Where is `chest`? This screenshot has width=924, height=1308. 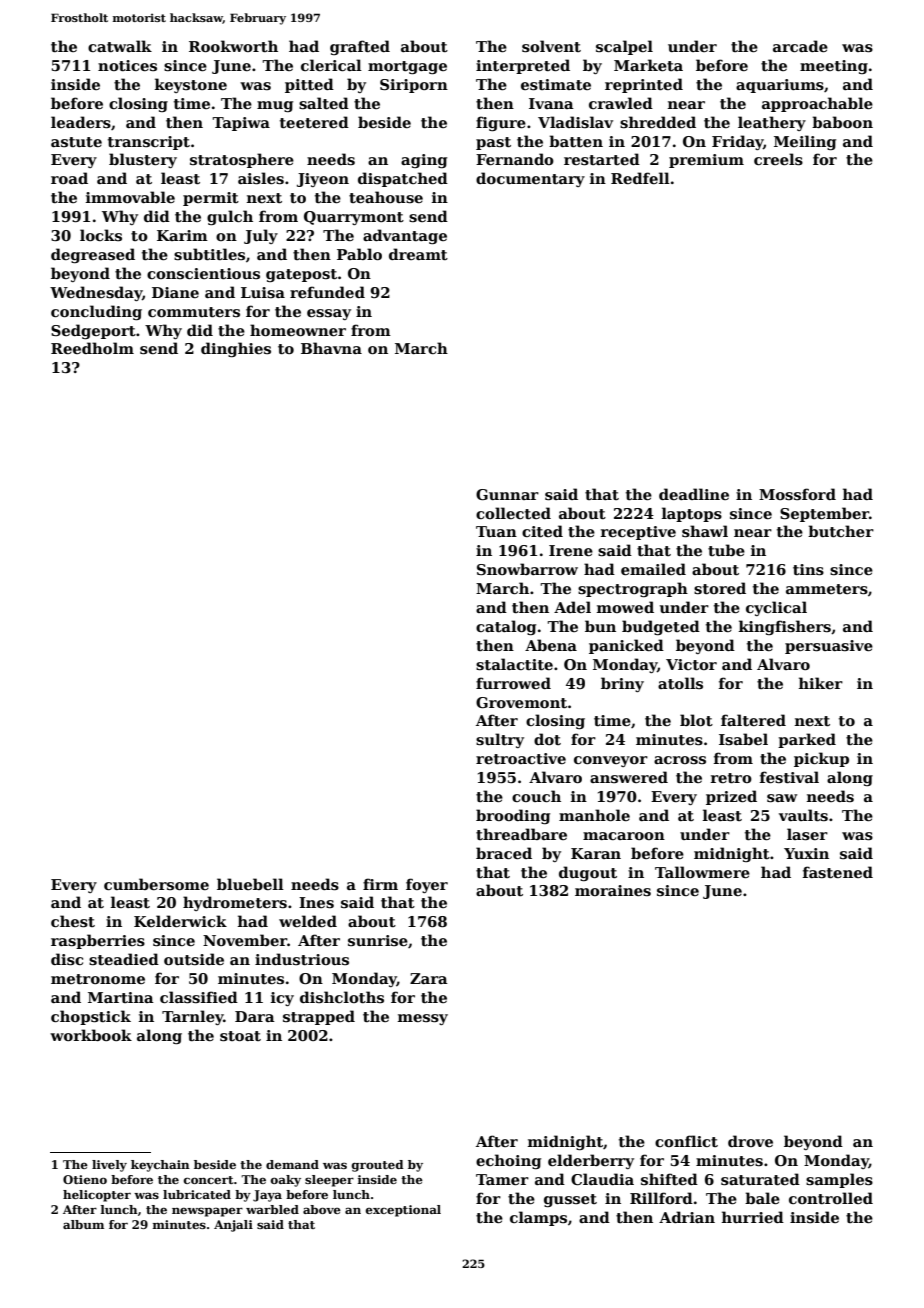 chest is located at coordinates (73, 921).
